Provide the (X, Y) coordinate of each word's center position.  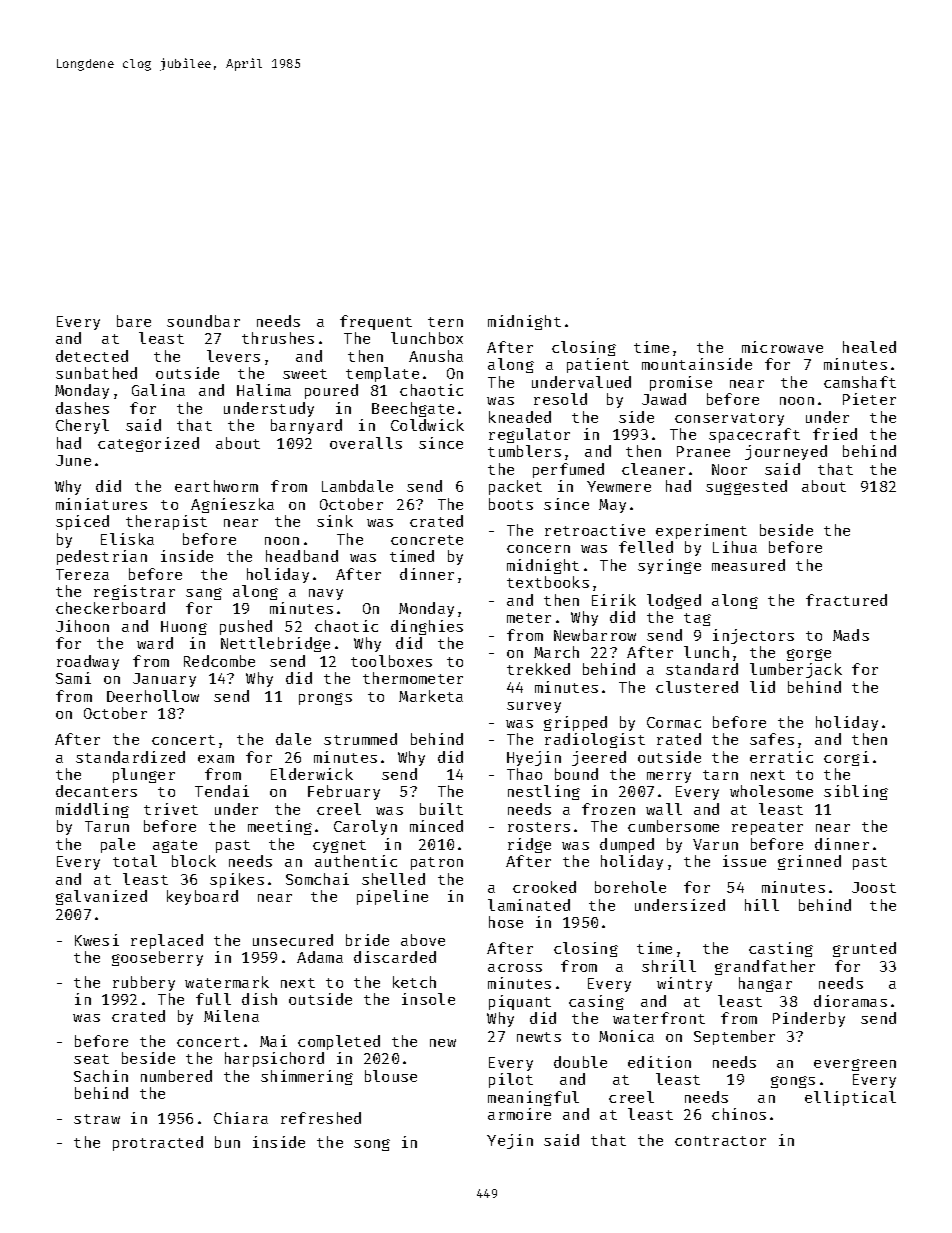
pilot (511, 1080)
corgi (846, 758)
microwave (782, 347)
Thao (524, 774)
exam (216, 759)
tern (445, 322)
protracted (158, 1143)
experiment (701, 531)
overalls (366, 443)
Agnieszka (232, 505)
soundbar (203, 321)
